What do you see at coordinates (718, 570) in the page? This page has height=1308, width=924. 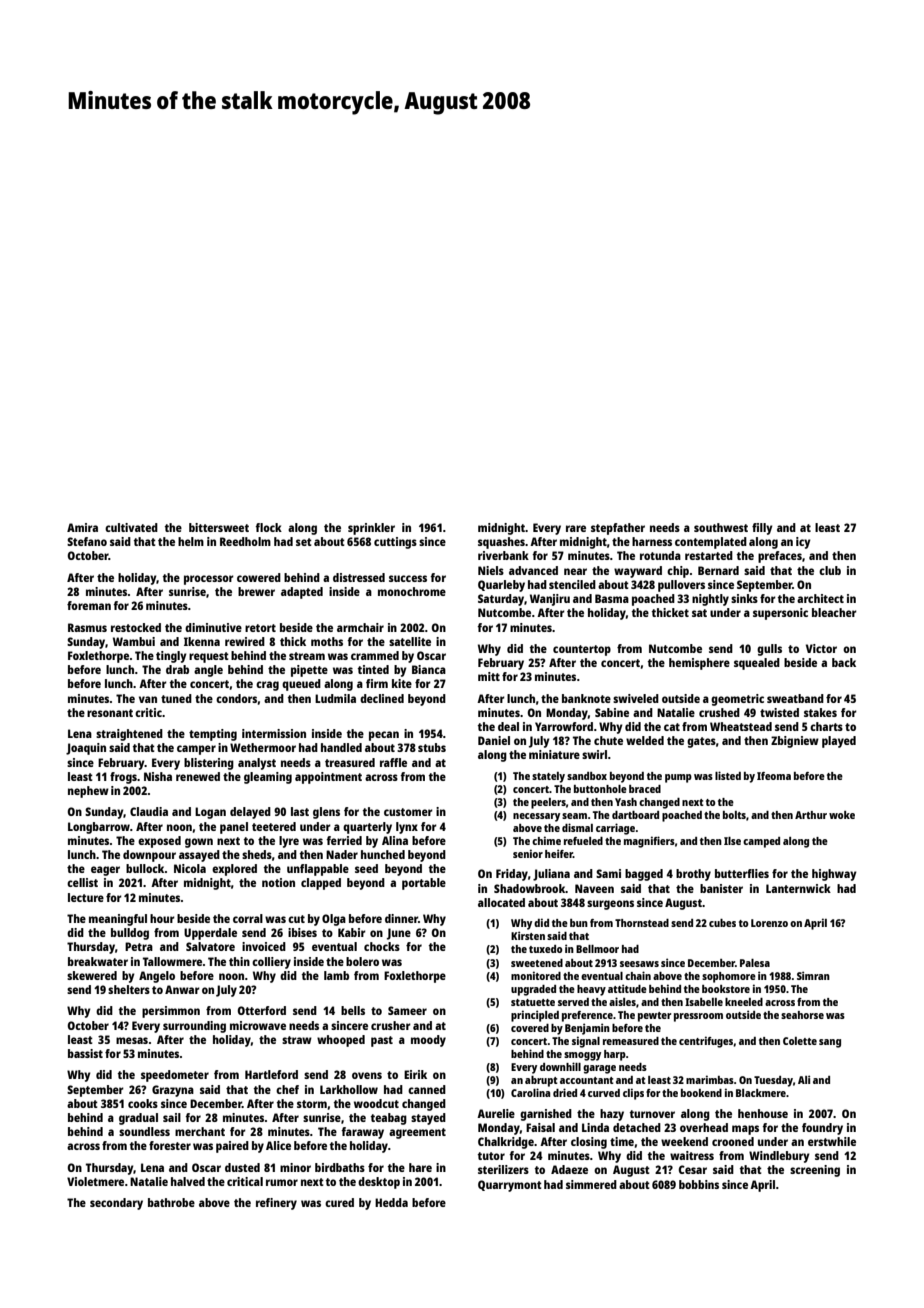 I see `Bernard` at bounding box center [718, 570].
